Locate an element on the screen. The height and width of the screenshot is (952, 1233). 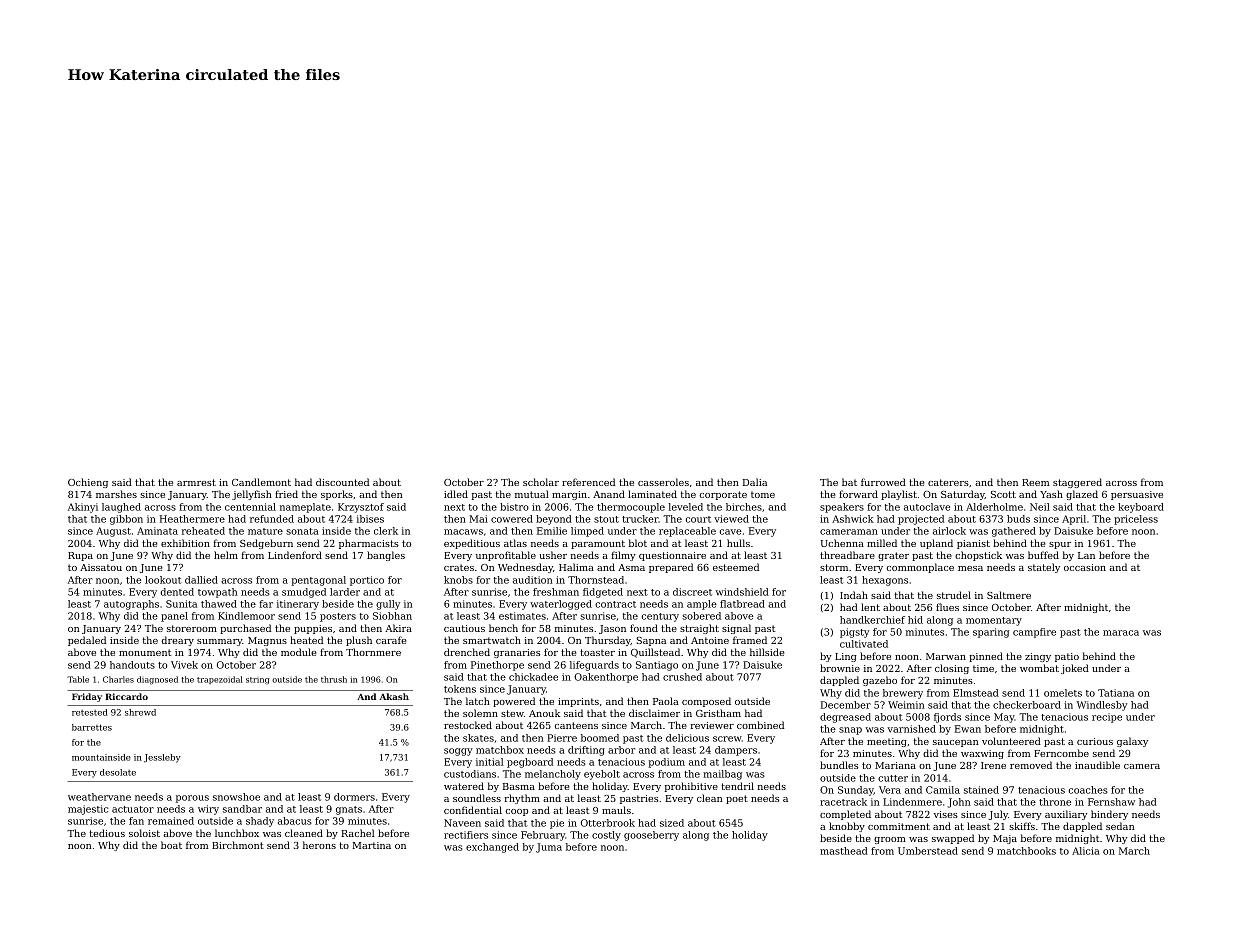
sparing is located at coordinates (991, 633).
